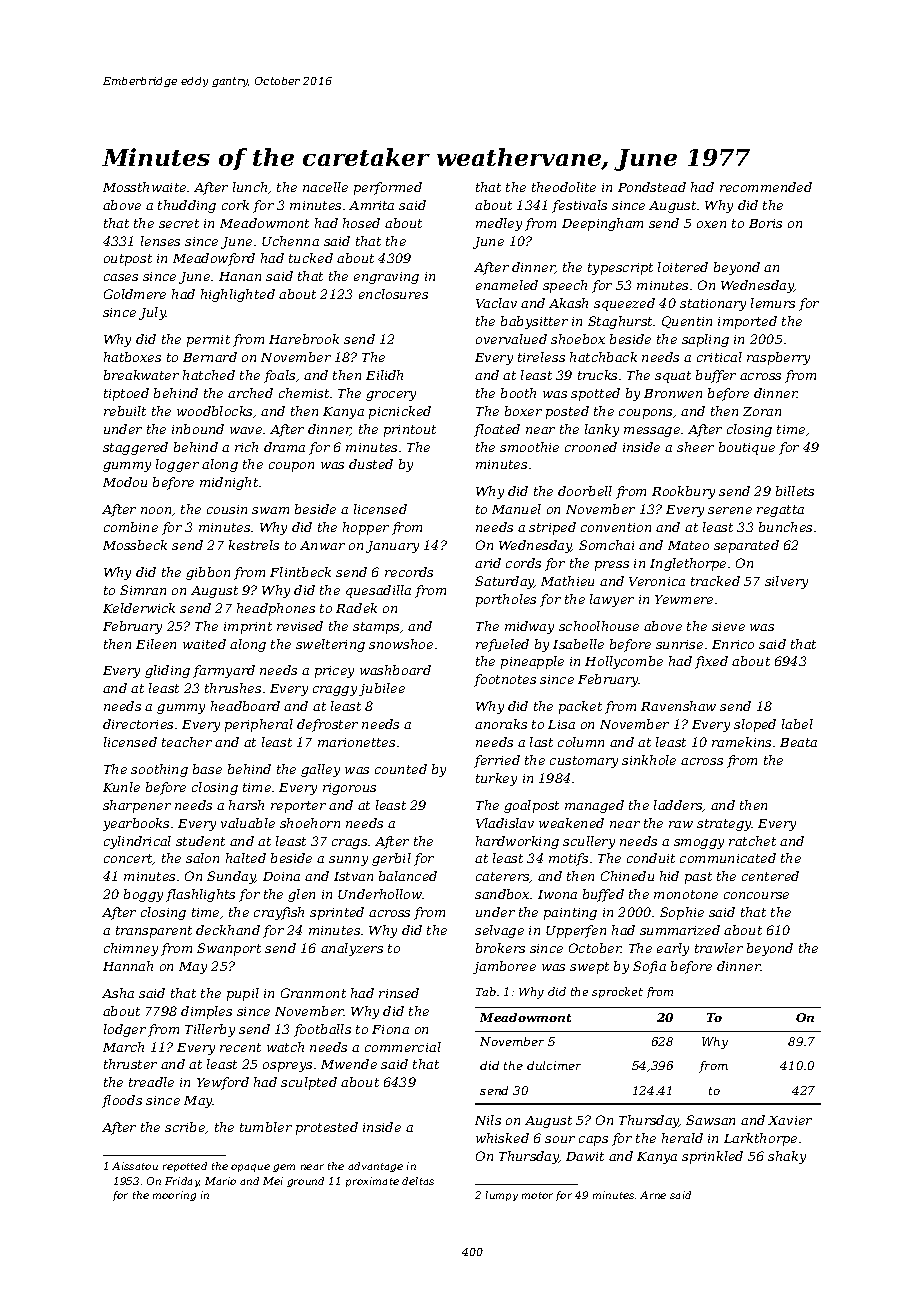  I want to click on Pondstead, so click(652, 187).
